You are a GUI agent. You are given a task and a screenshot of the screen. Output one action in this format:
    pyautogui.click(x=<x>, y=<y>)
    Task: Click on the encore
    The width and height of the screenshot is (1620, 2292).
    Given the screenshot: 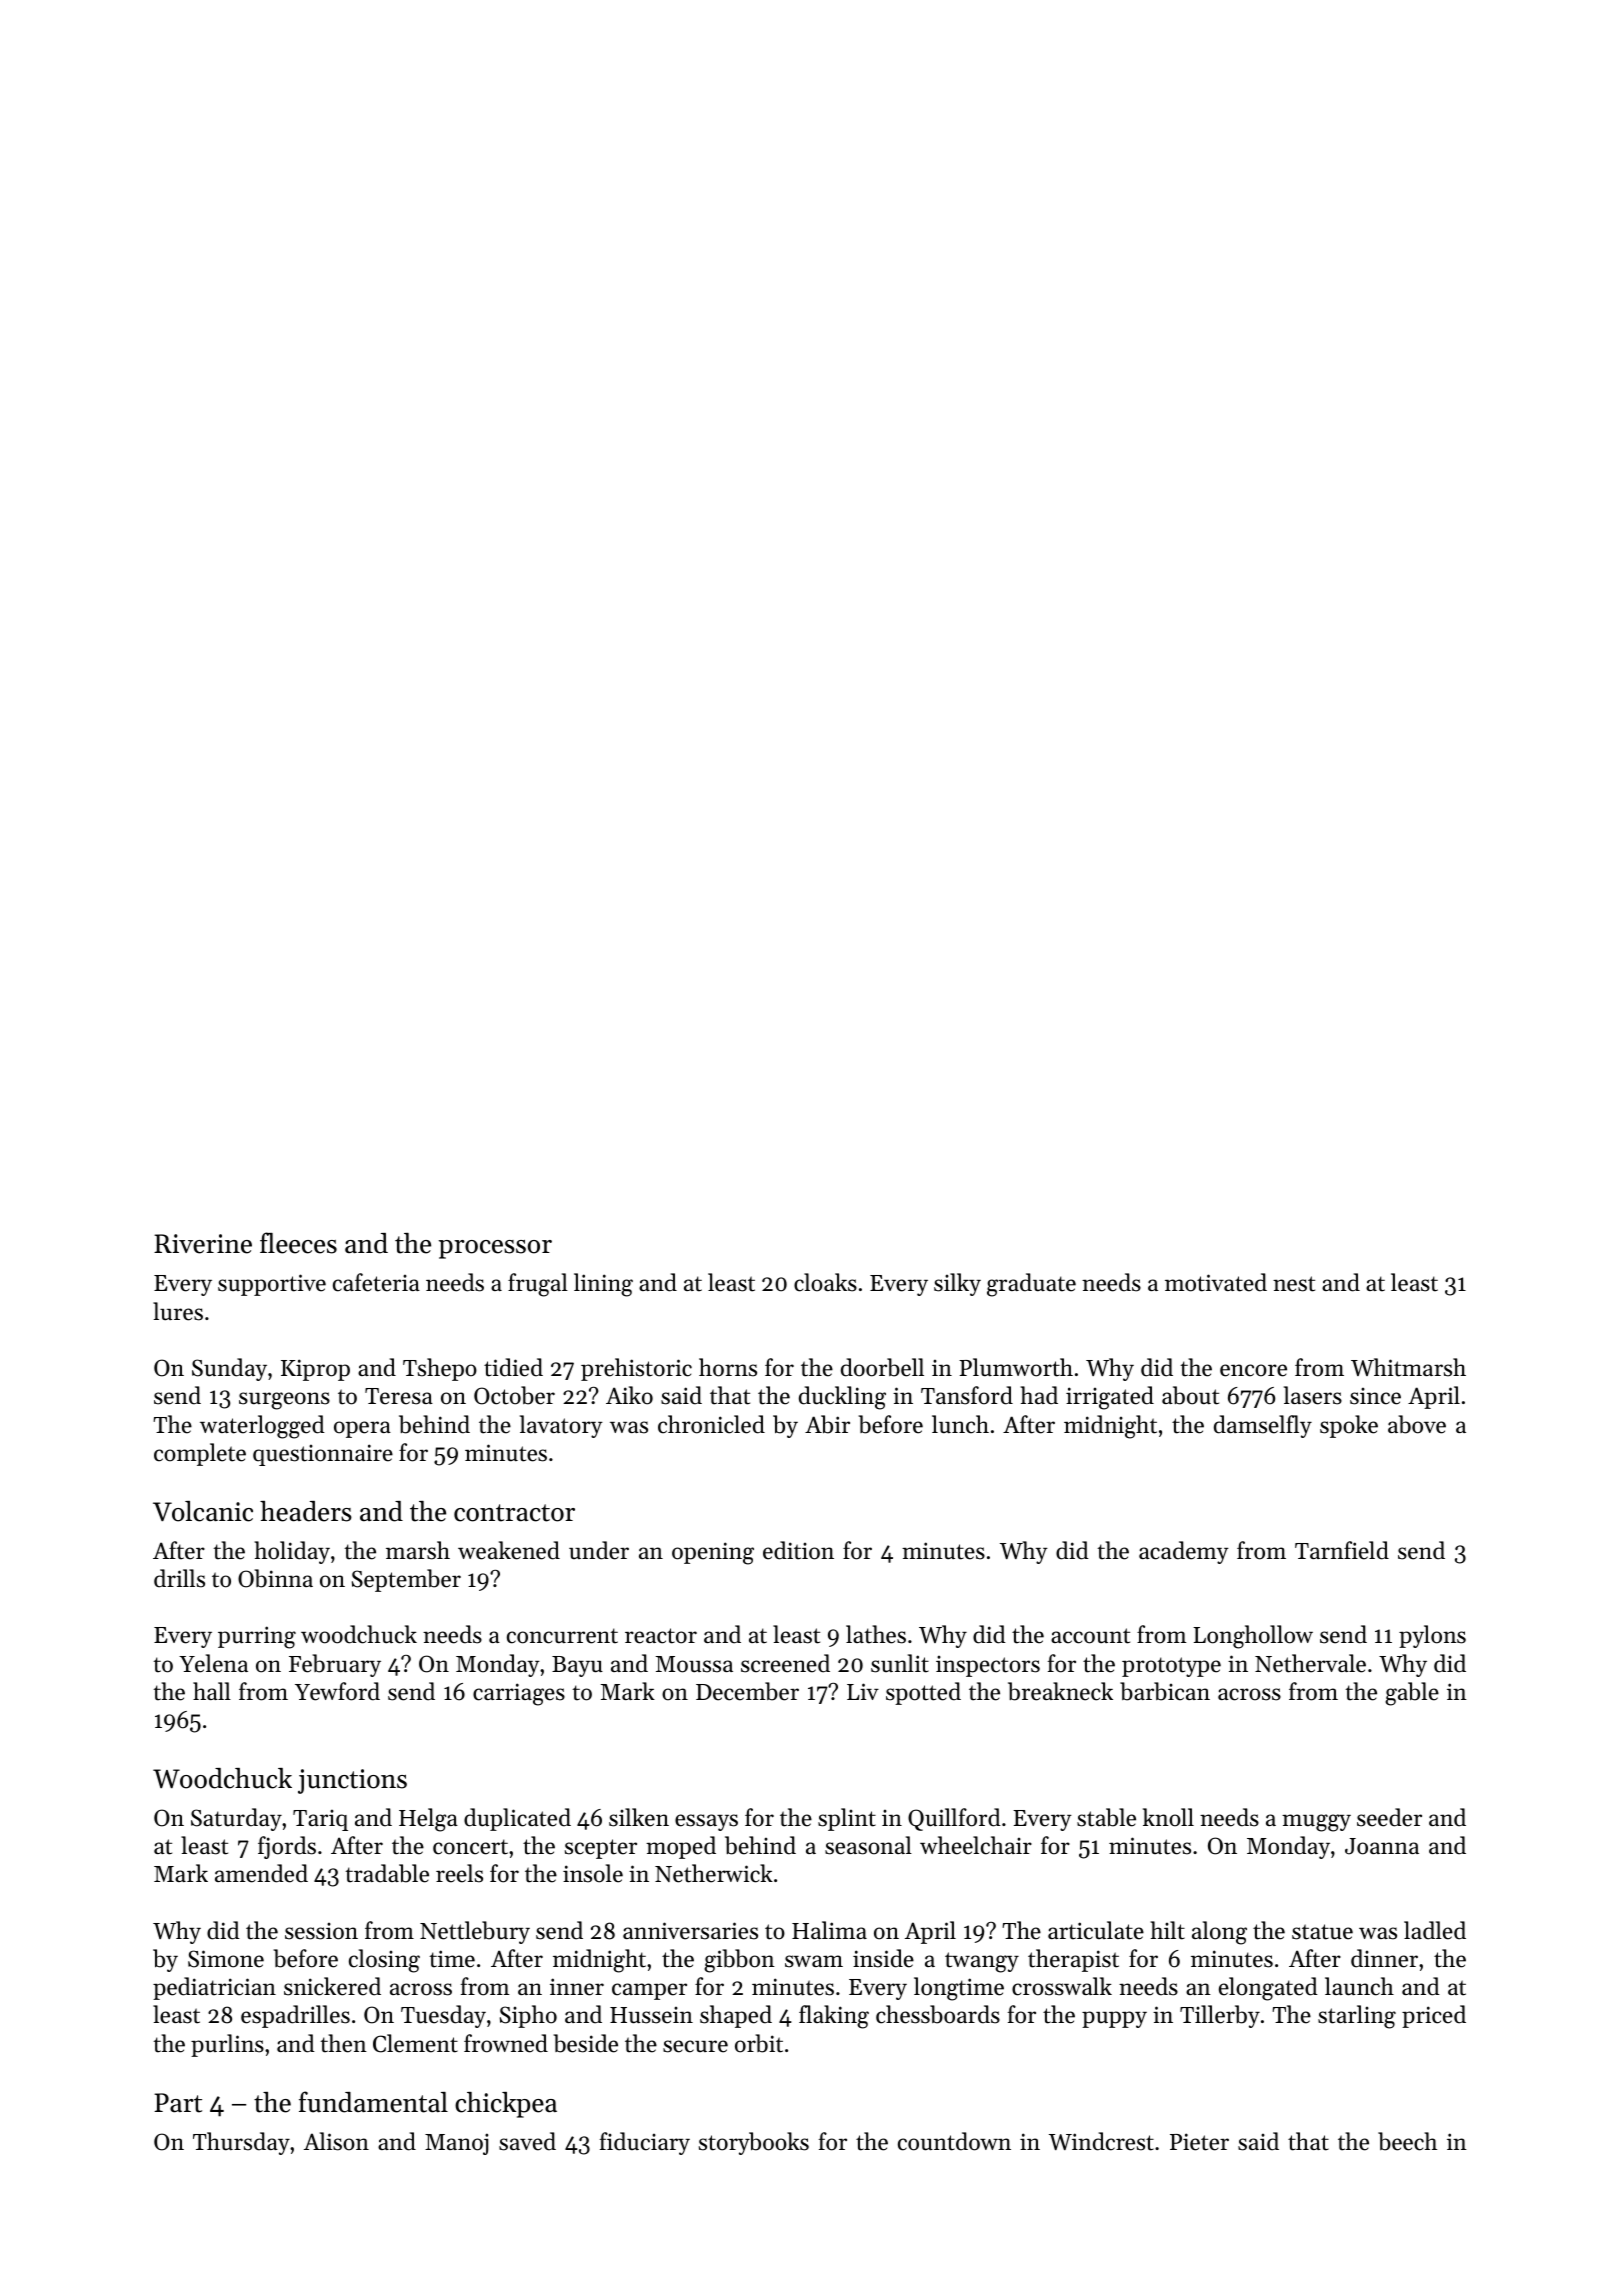 What is the action you would take?
    pyautogui.click(x=1253, y=1370)
